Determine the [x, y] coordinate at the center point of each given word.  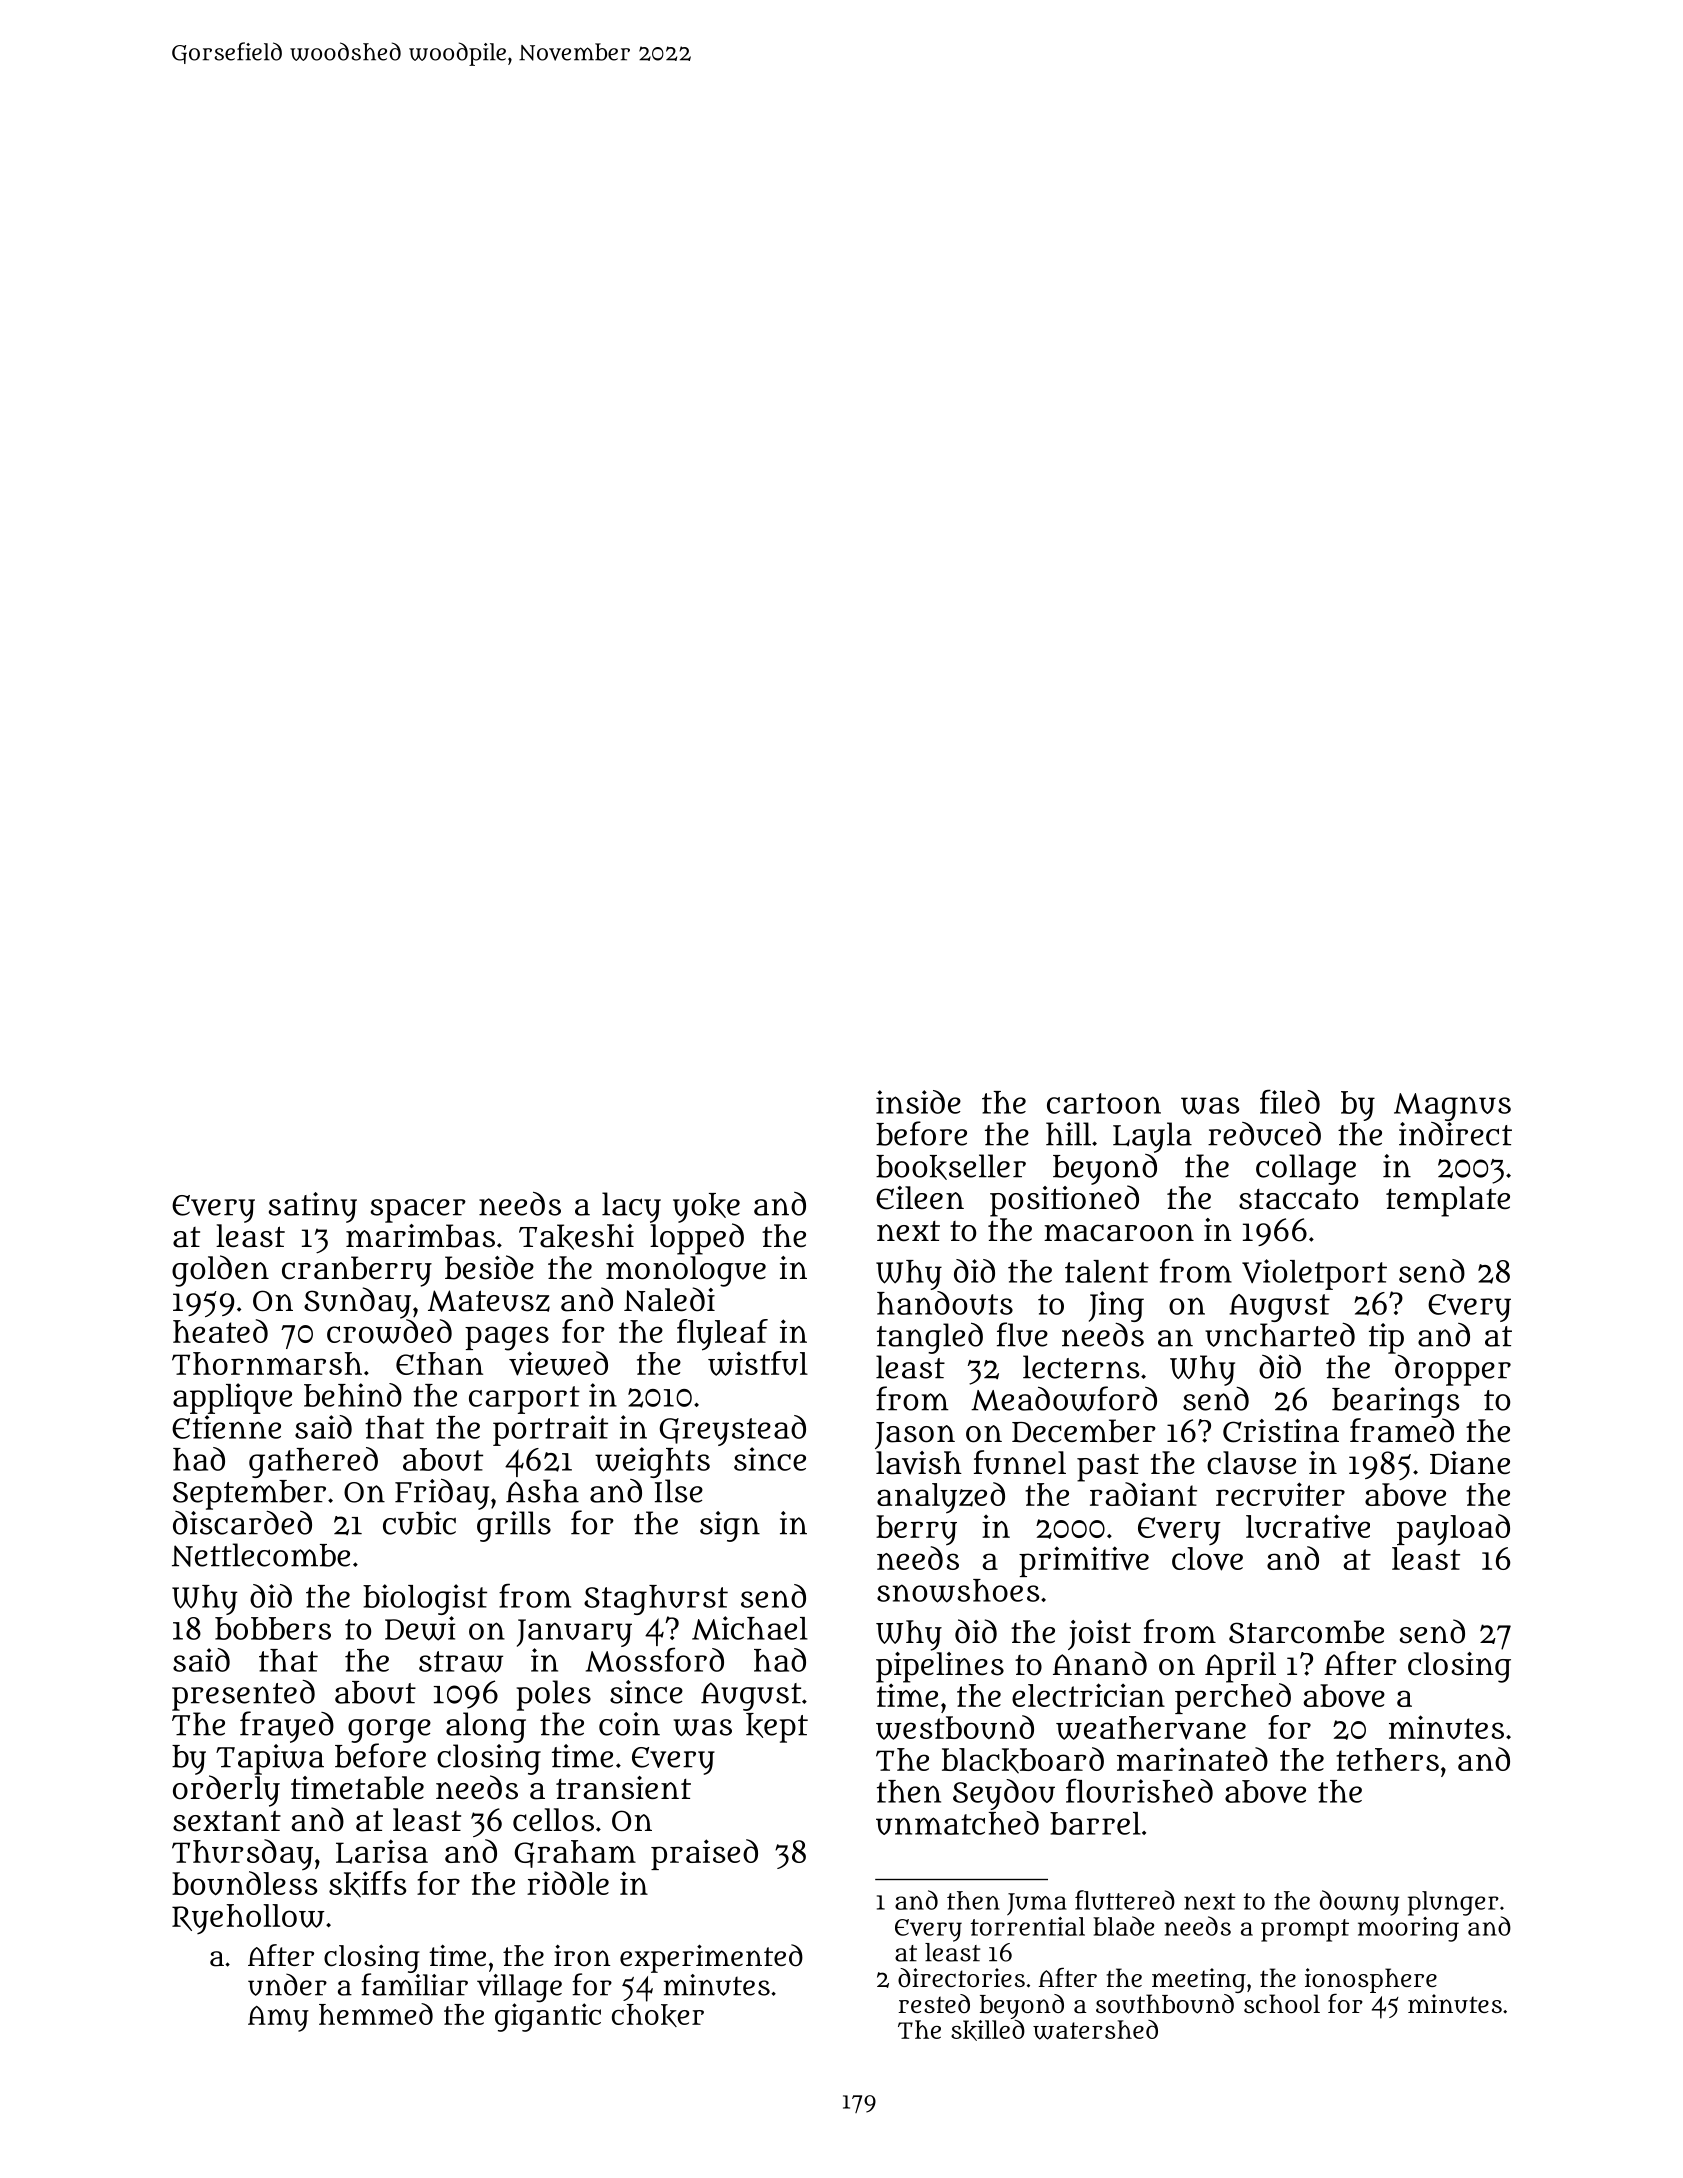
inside [918, 1102]
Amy [278, 2019]
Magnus [1452, 1107]
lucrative [1308, 1526]
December [1084, 1431]
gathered [313, 1462]
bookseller [951, 1167]
